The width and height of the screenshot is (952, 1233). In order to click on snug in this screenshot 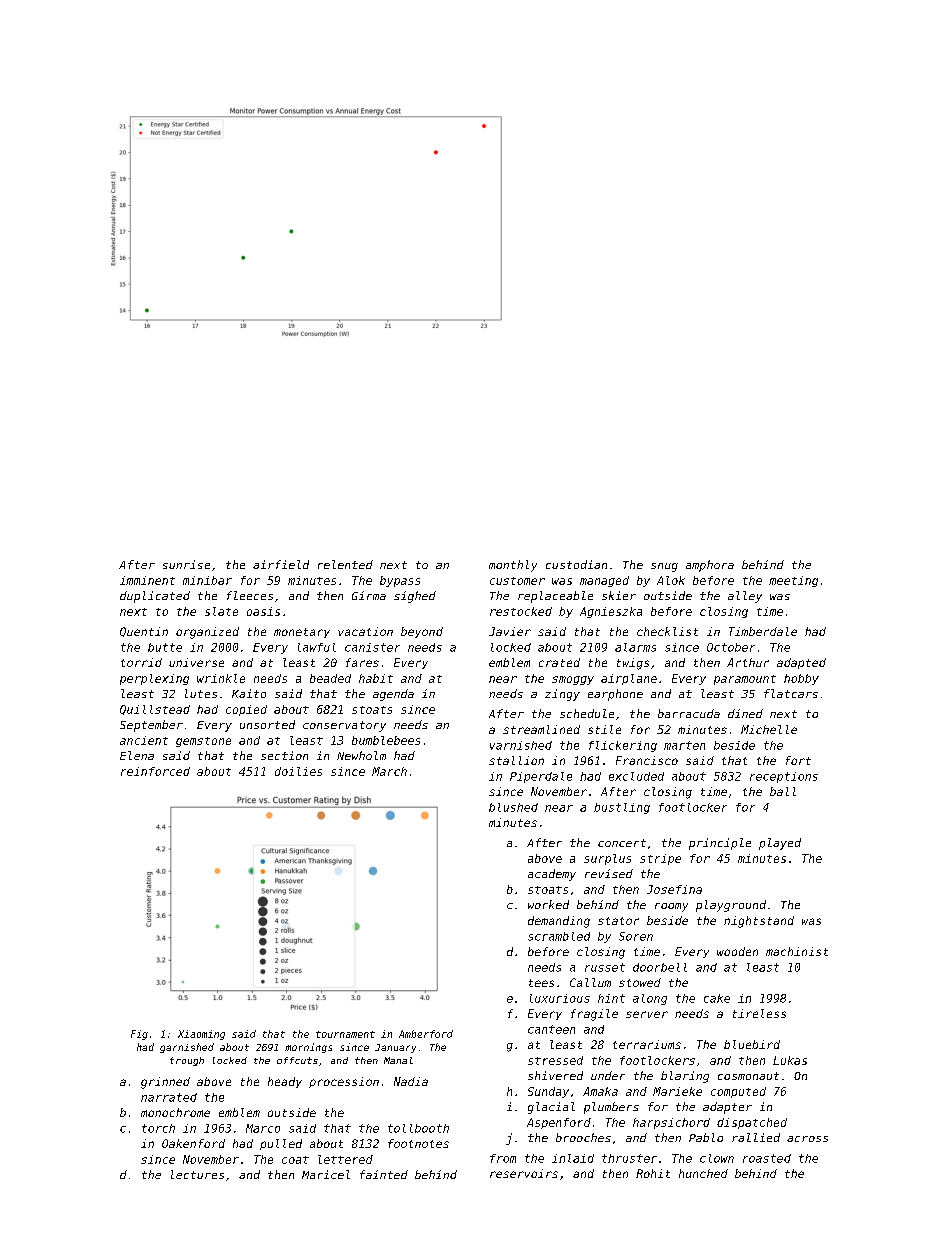, I will do `click(664, 567)`.
